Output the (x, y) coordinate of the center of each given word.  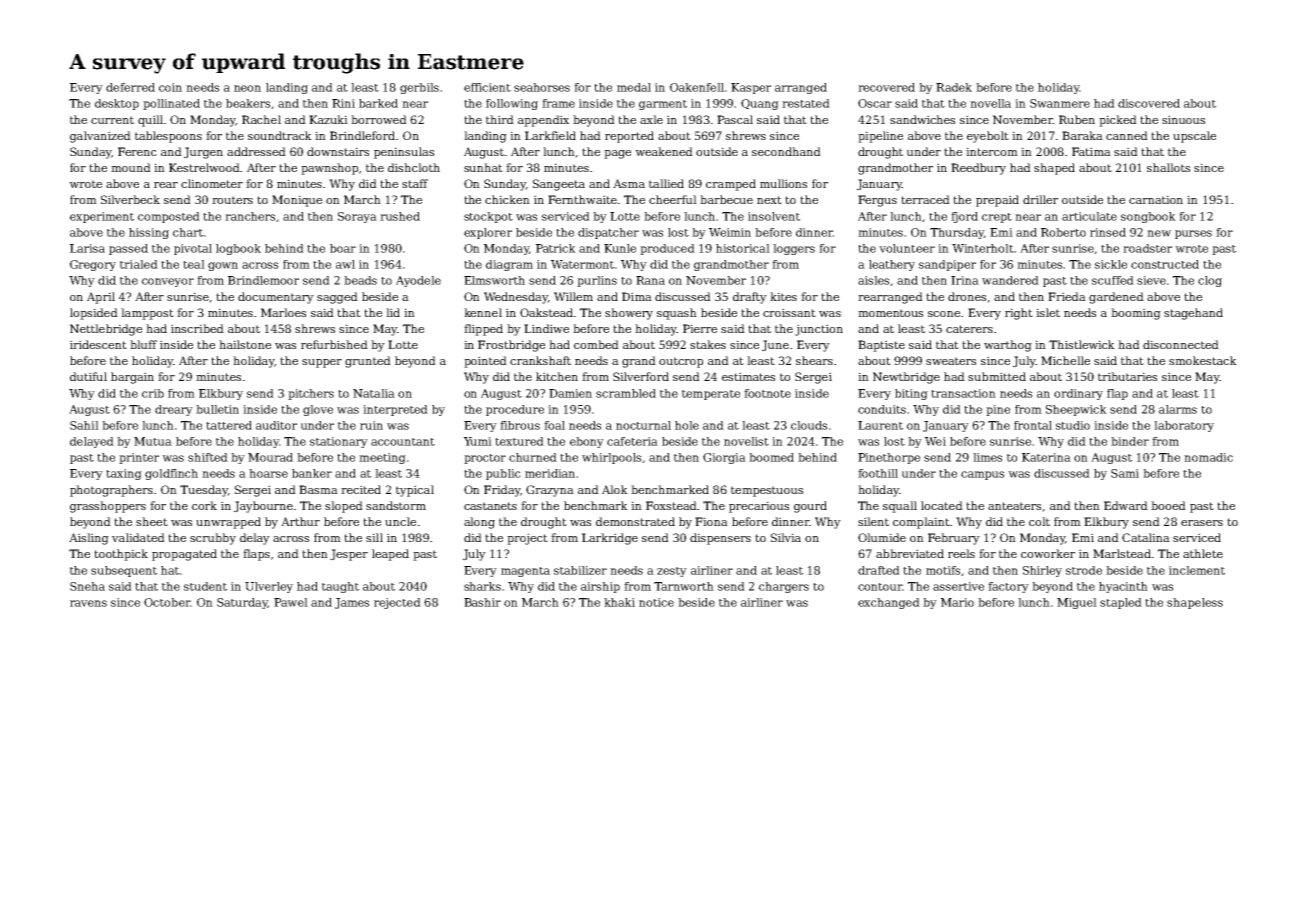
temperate (711, 395)
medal (634, 87)
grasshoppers (108, 507)
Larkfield (550, 135)
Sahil (84, 425)
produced (667, 249)
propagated (184, 555)
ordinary (1078, 394)
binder (1130, 441)
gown (223, 266)
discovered (1149, 103)
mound (131, 167)
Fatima (1091, 151)
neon (247, 88)
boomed (771, 457)
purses (1193, 234)
